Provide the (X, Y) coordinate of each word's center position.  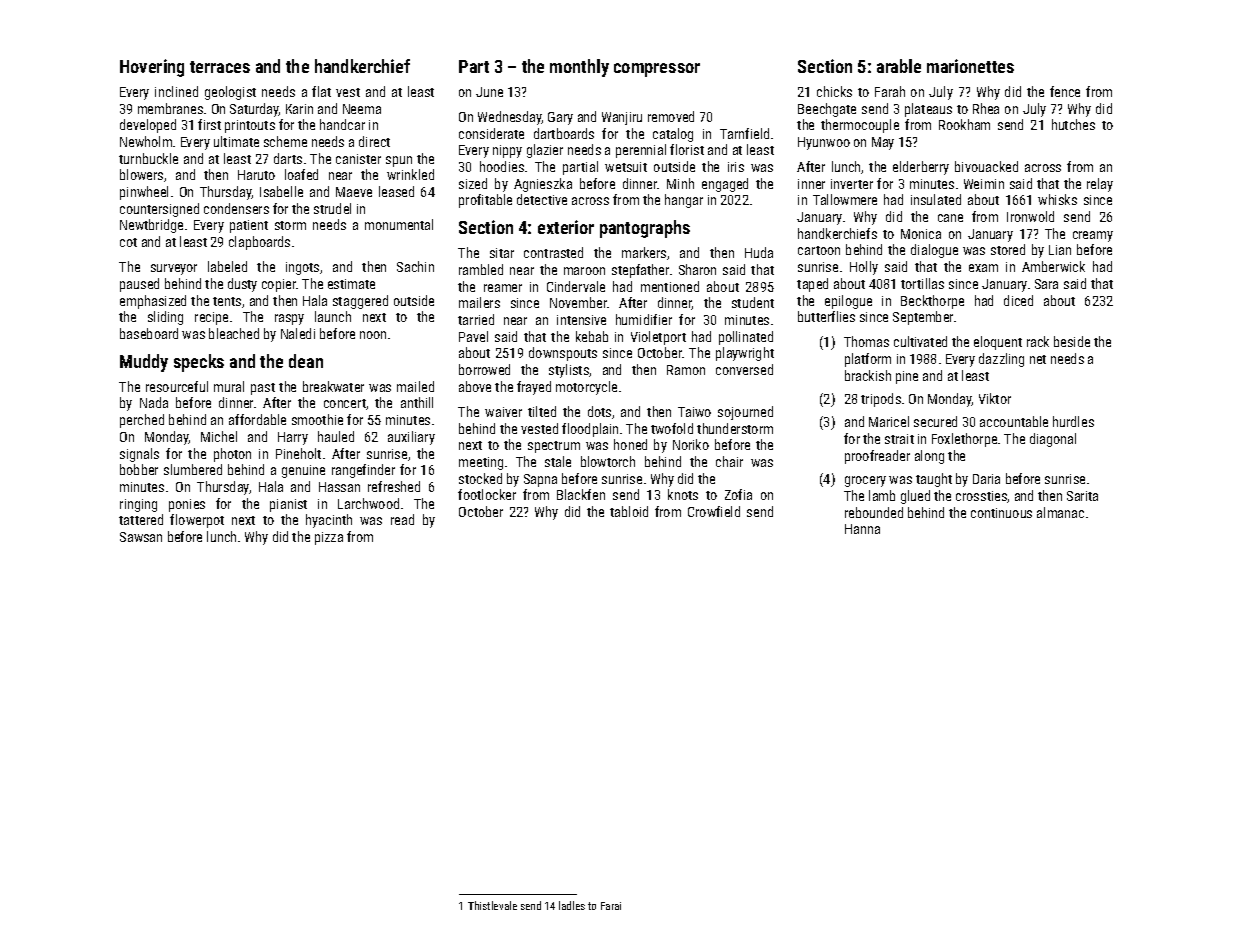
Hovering (152, 68)
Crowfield (714, 511)
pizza (329, 538)
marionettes (970, 66)
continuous (1001, 513)
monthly (579, 68)
